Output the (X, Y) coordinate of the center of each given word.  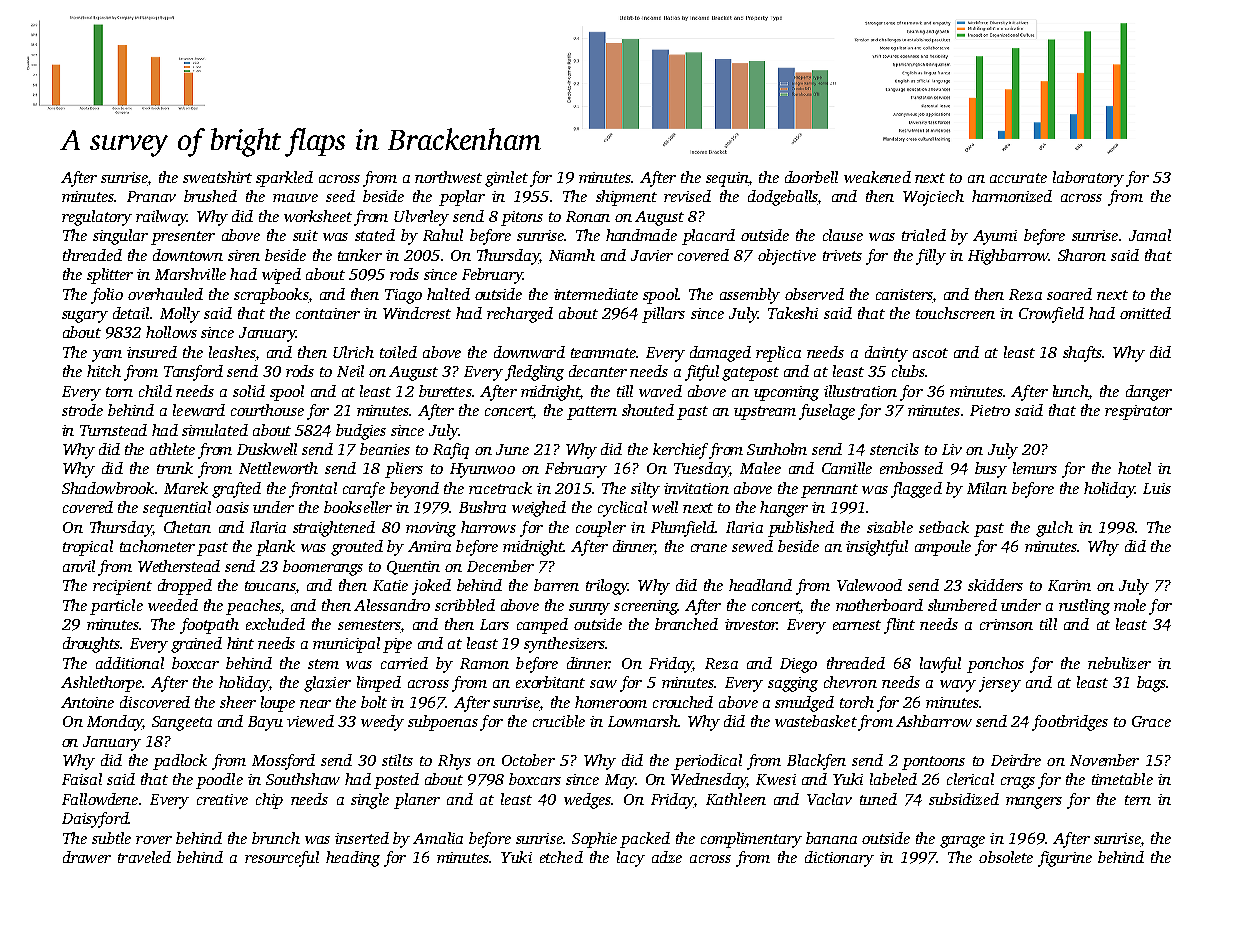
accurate (1018, 178)
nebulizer (1119, 663)
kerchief (680, 451)
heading (353, 859)
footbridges (1070, 723)
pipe (397, 645)
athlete (172, 449)
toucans (270, 586)
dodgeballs (783, 198)
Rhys (454, 762)
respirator (1138, 412)
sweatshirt (217, 177)
